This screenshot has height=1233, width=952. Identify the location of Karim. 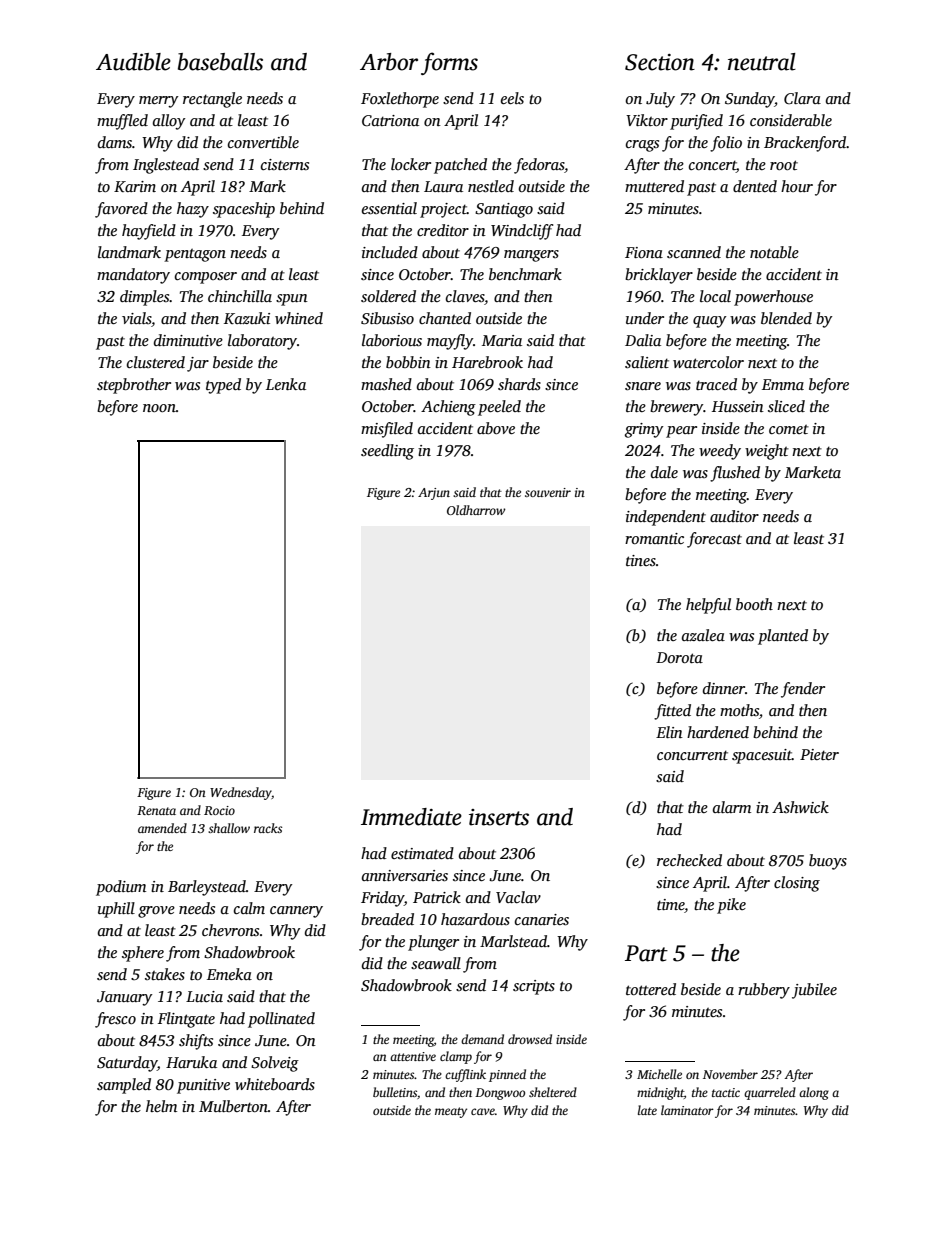
(135, 186).
